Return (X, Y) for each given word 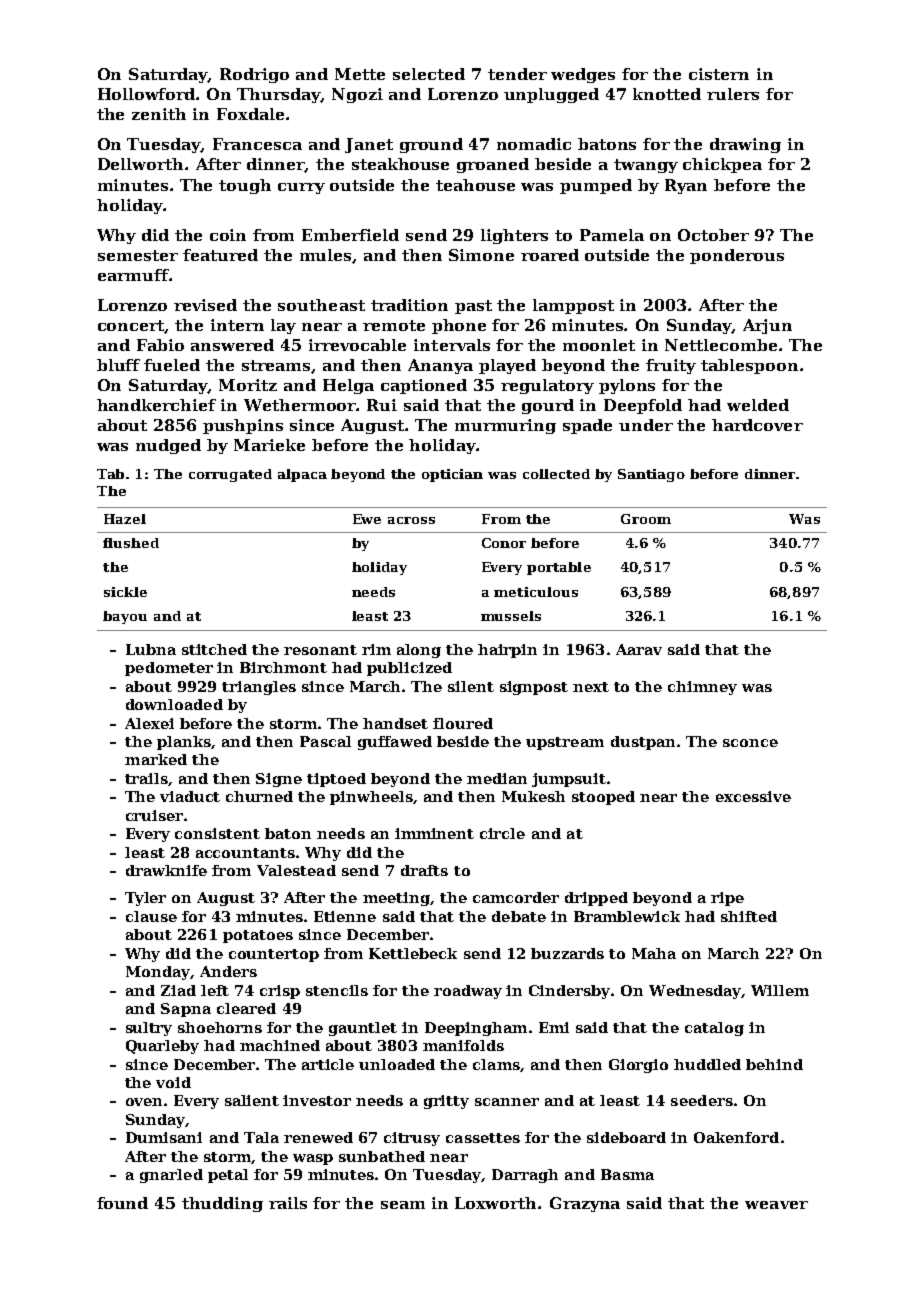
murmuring (505, 426)
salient (252, 1100)
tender (517, 74)
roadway (468, 992)
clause (151, 916)
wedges (583, 75)
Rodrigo (254, 75)
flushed (131, 543)
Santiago (651, 475)
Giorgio (638, 1066)
